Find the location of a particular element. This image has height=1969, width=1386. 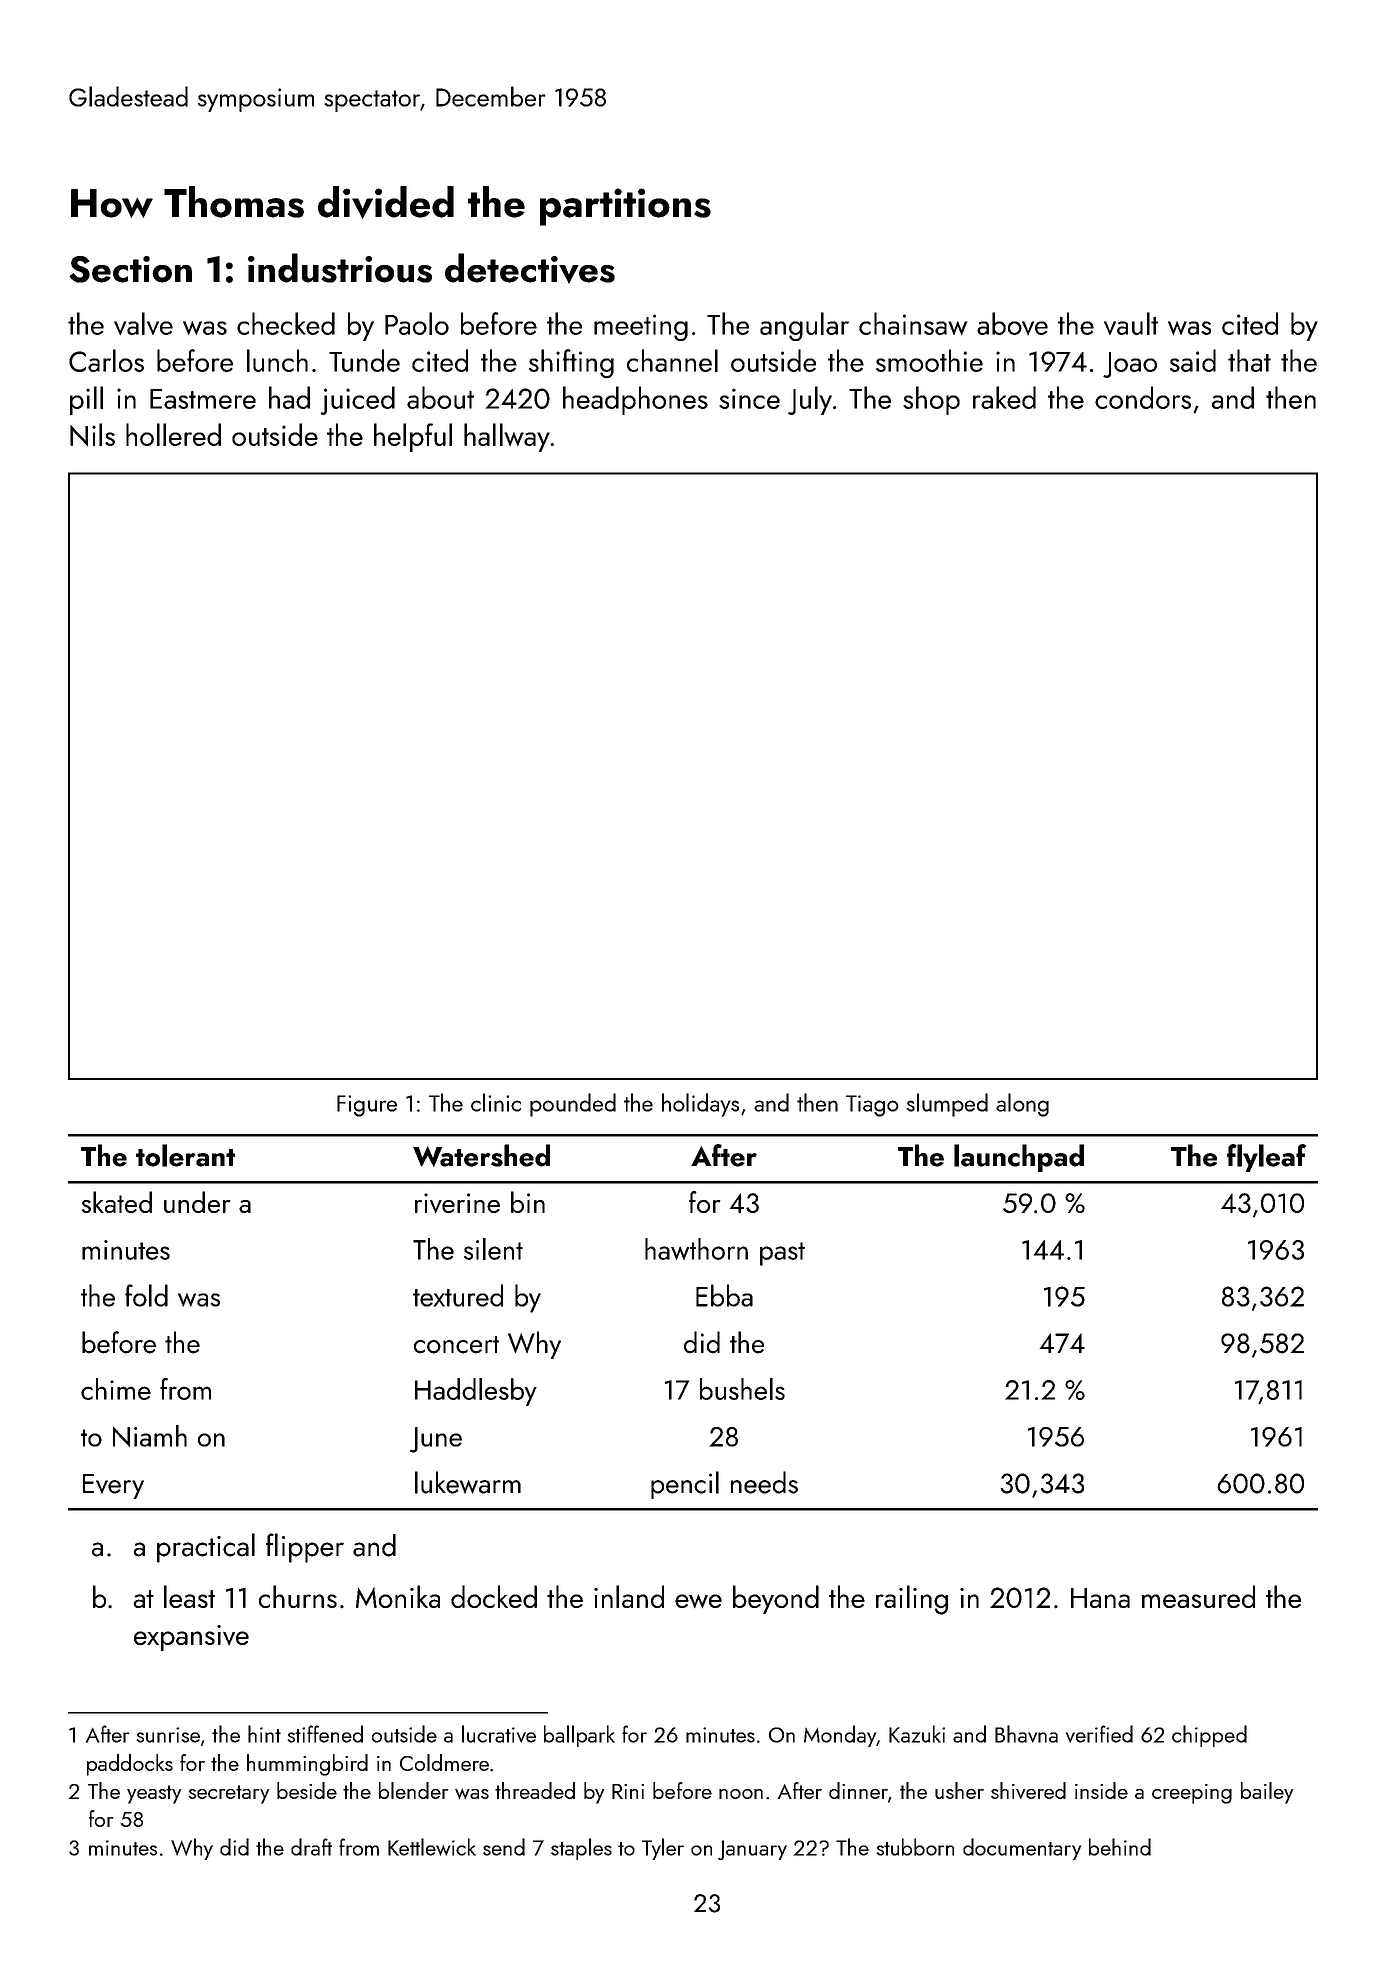

flipper is located at coordinates (305, 1548).
